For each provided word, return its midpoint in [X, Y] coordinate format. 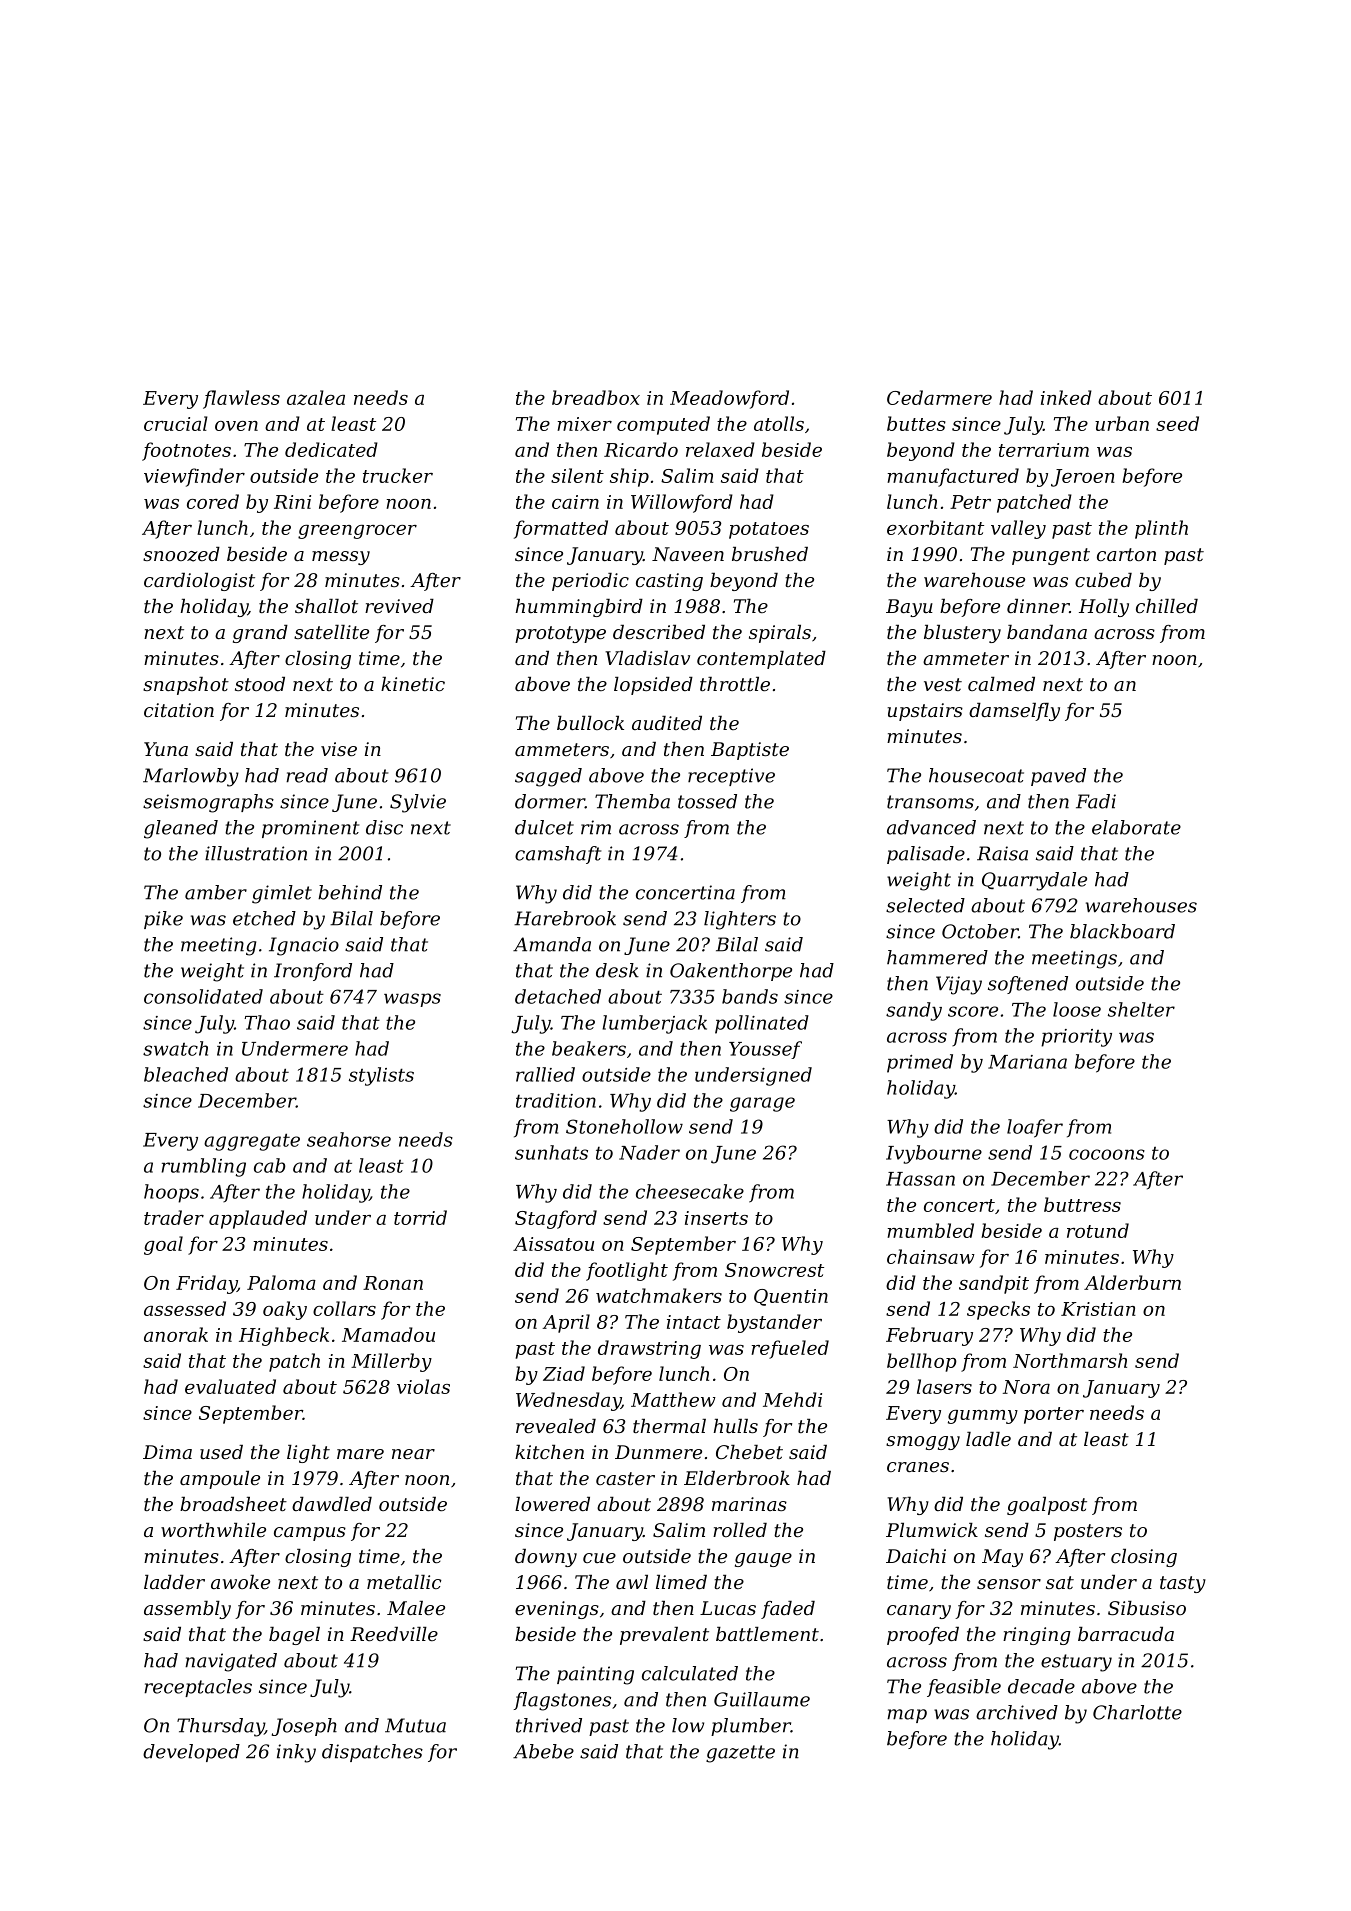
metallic [404, 1582]
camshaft [558, 855]
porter [1054, 1415]
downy [546, 1558]
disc [384, 827]
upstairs [925, 712]
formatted [561, 529]
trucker [398, 475]
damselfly [1014, 712]
